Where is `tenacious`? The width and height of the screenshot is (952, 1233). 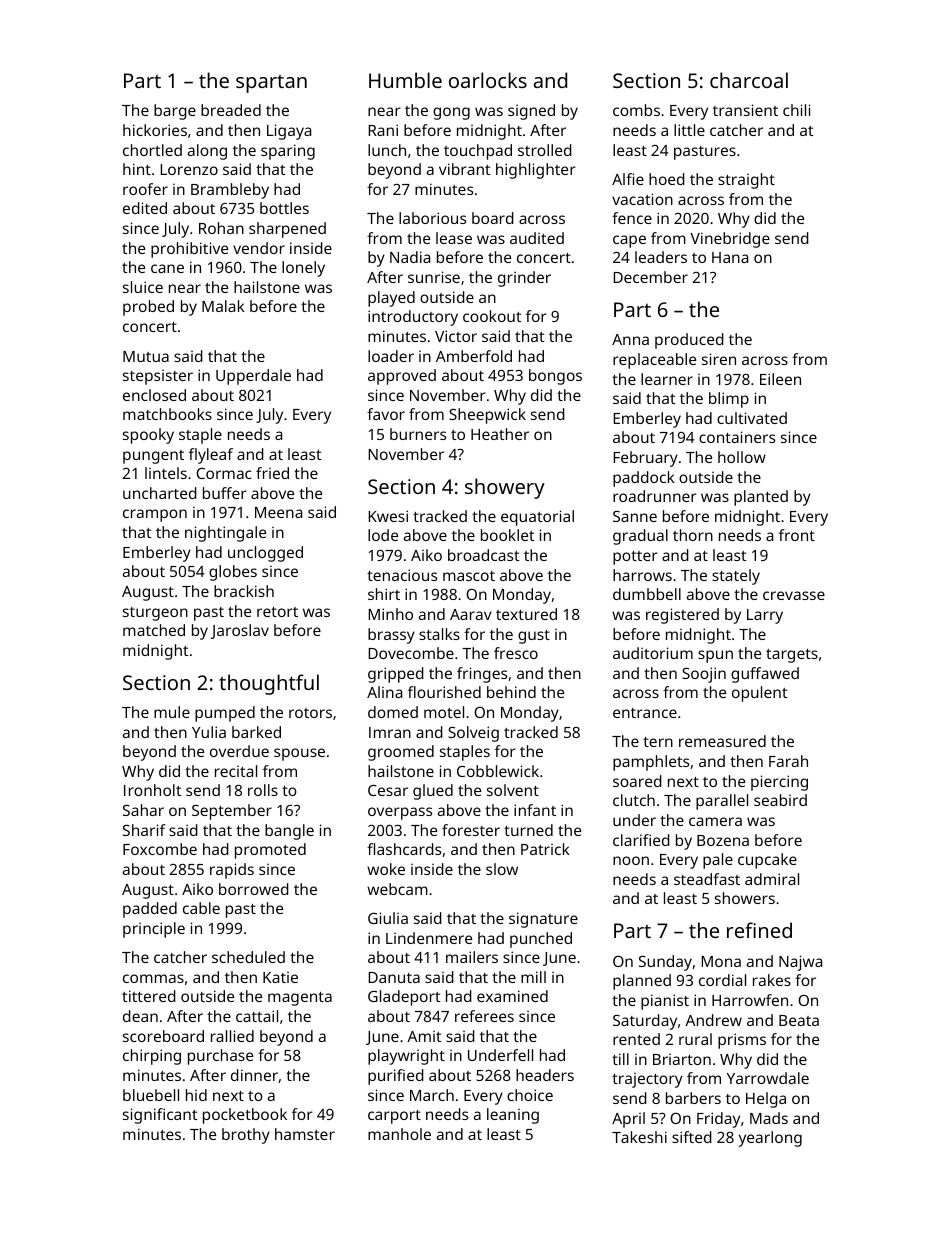
tenacious is located at coordinates (402, 575).
